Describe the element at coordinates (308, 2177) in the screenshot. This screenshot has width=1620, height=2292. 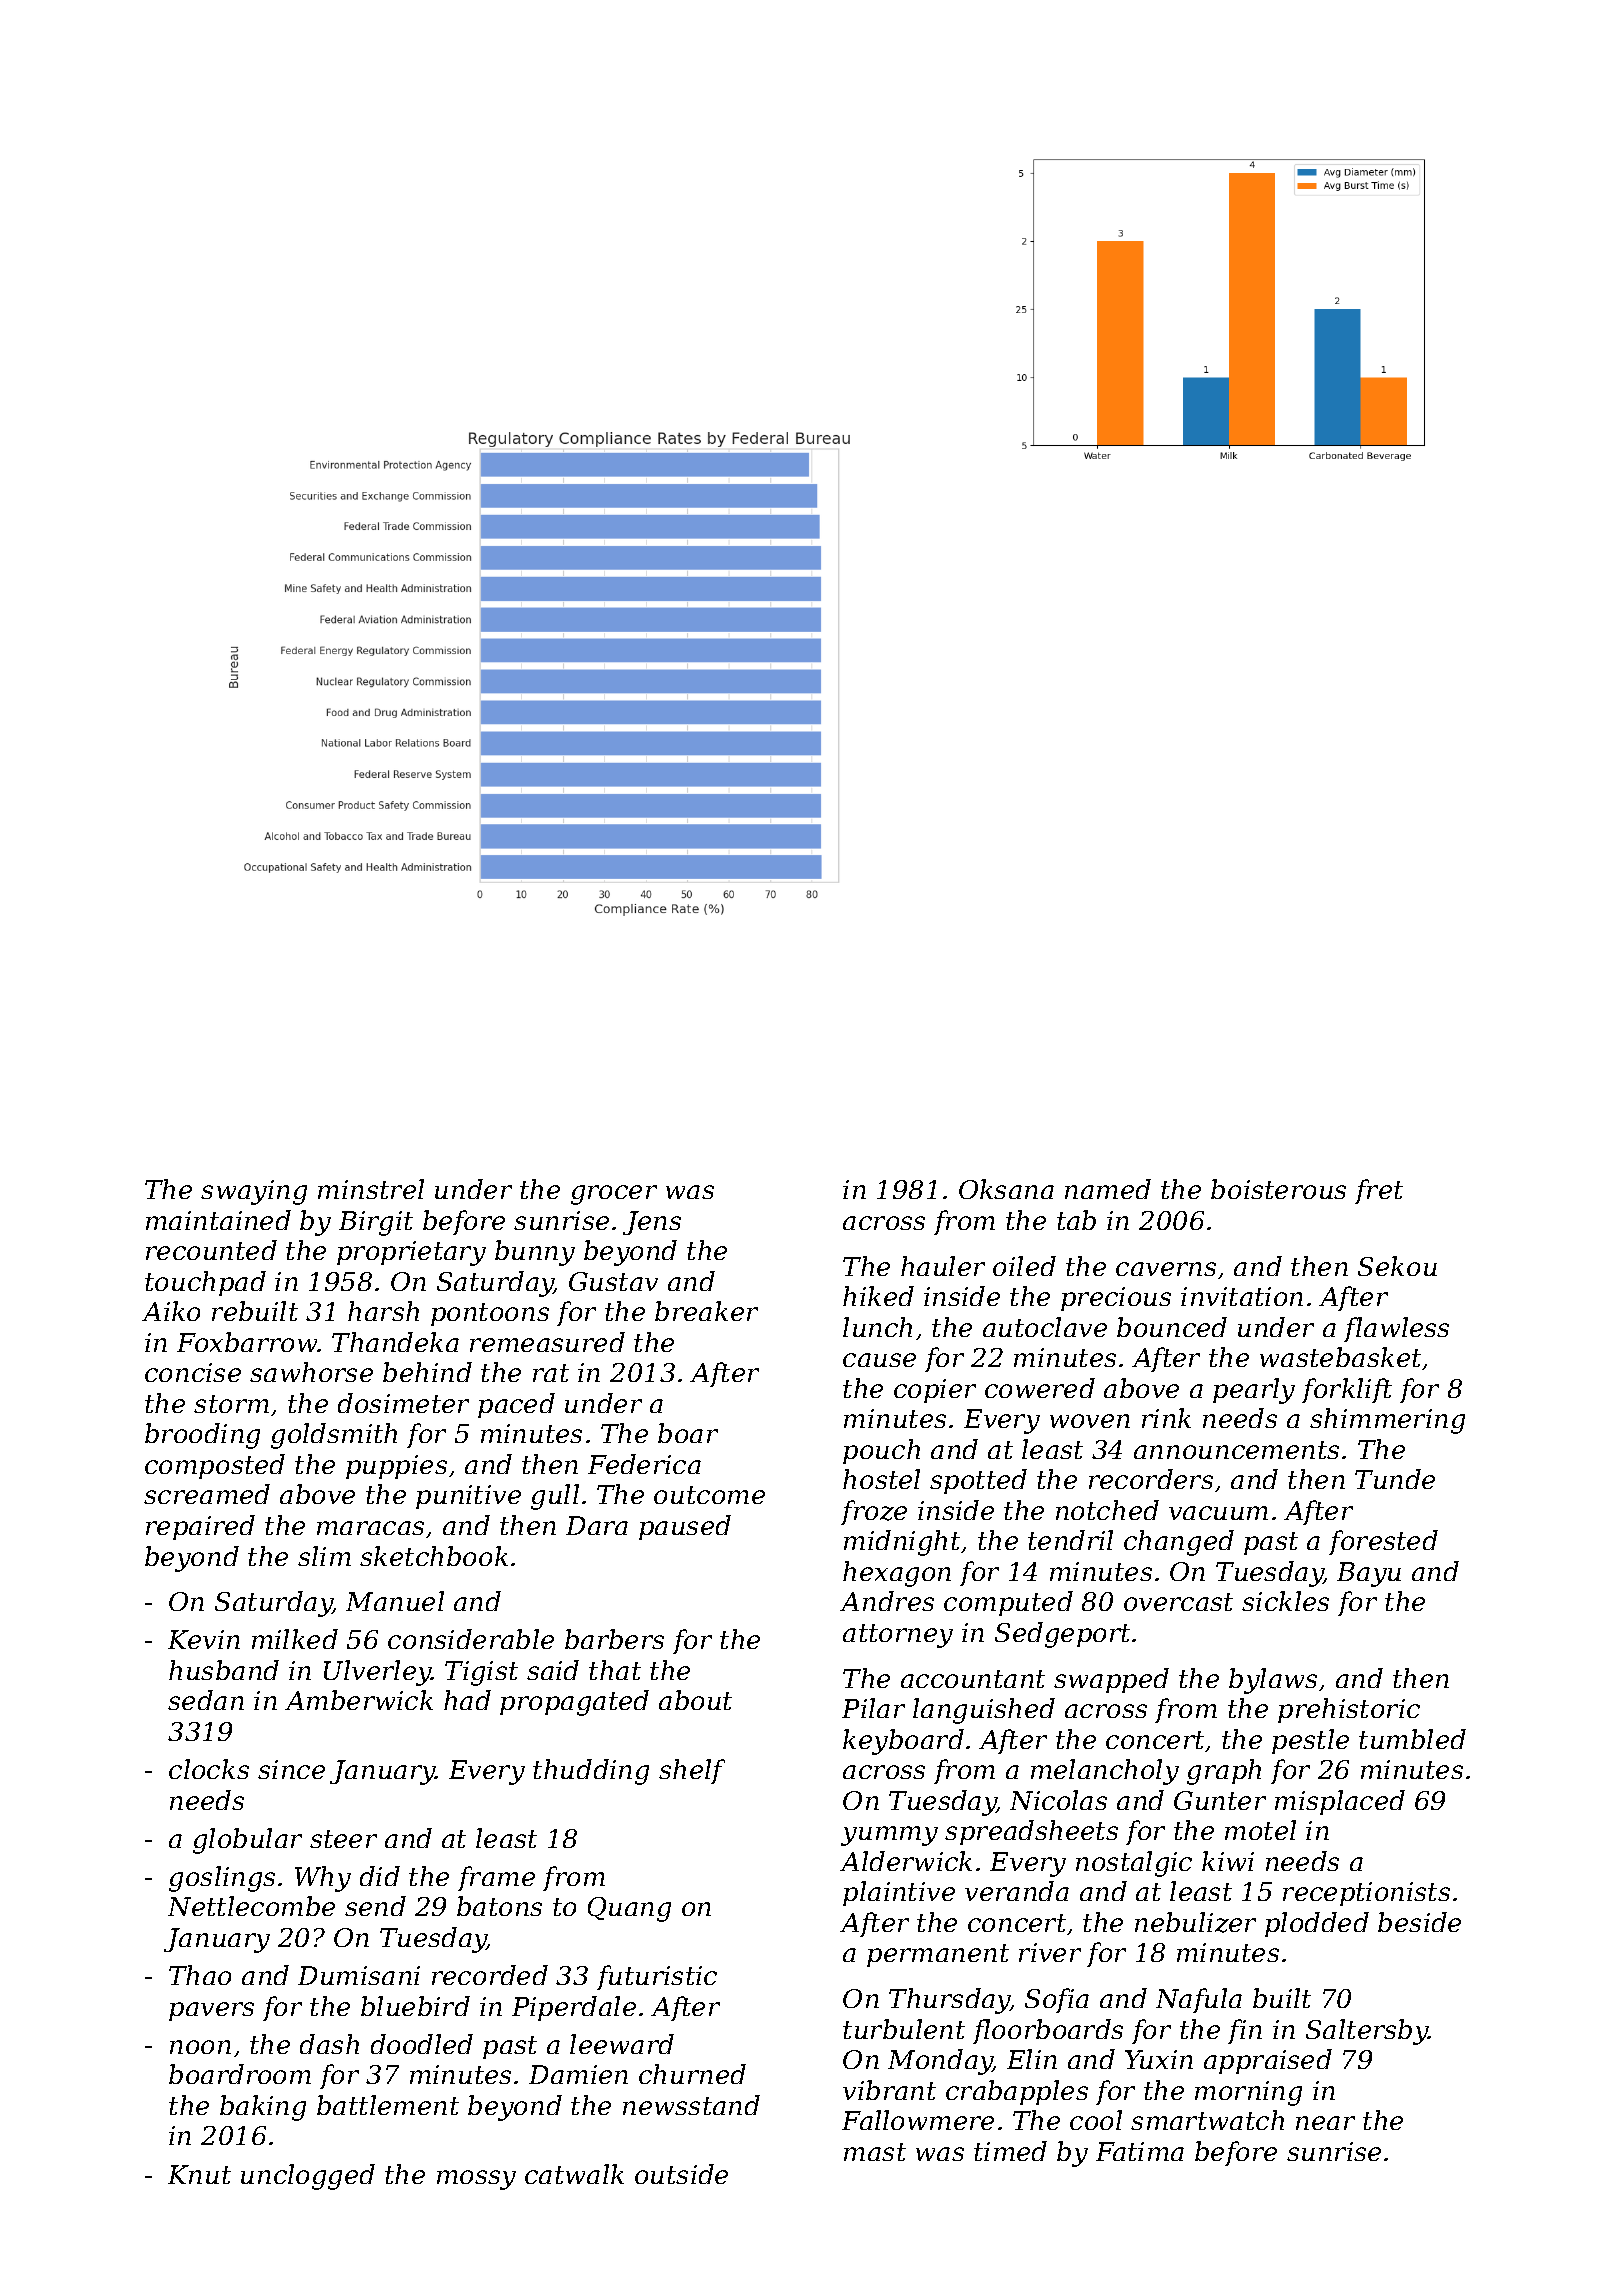
I see `unclogged` at that location.
